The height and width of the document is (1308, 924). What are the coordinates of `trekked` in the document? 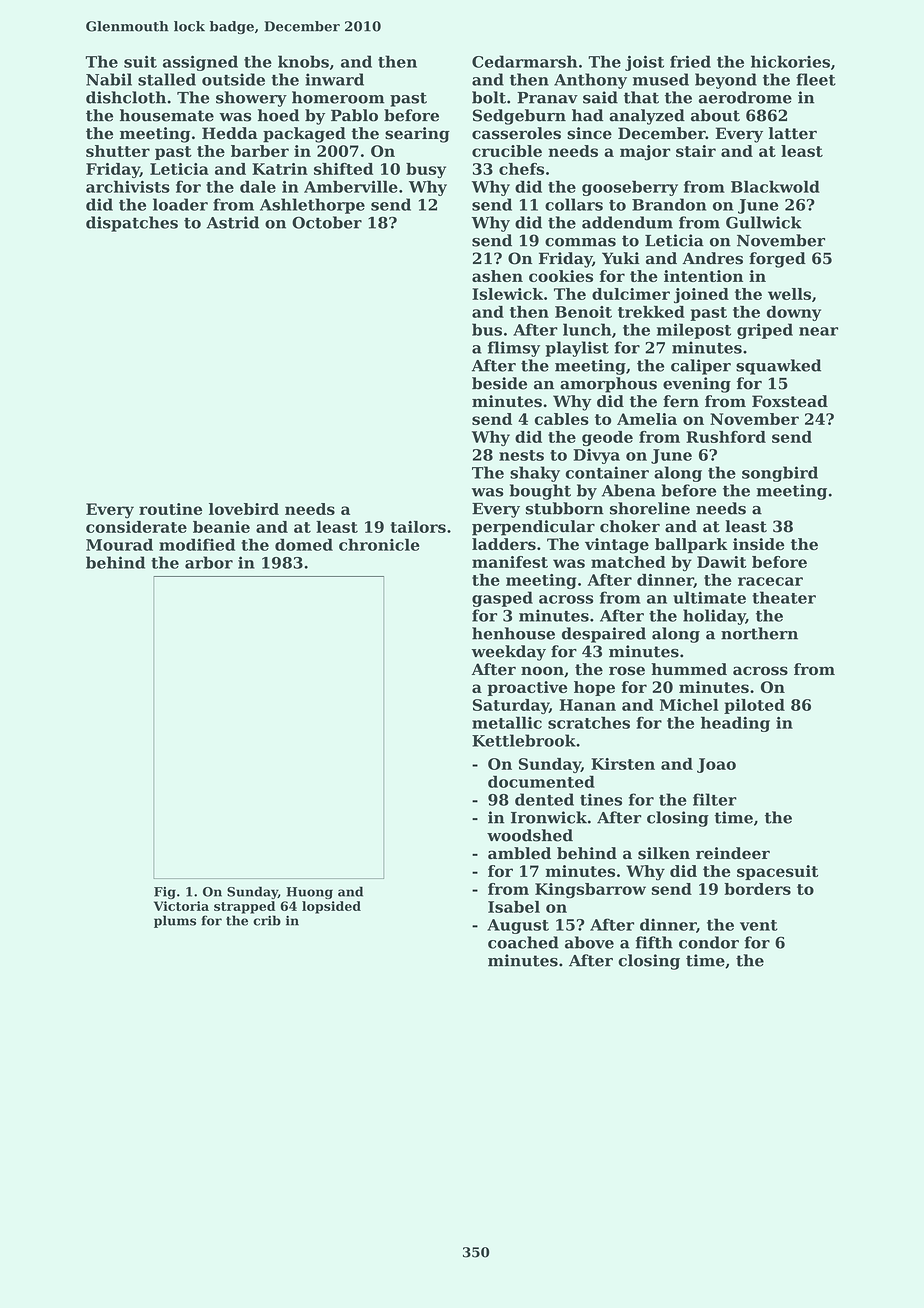 It's located at (651, 311).
